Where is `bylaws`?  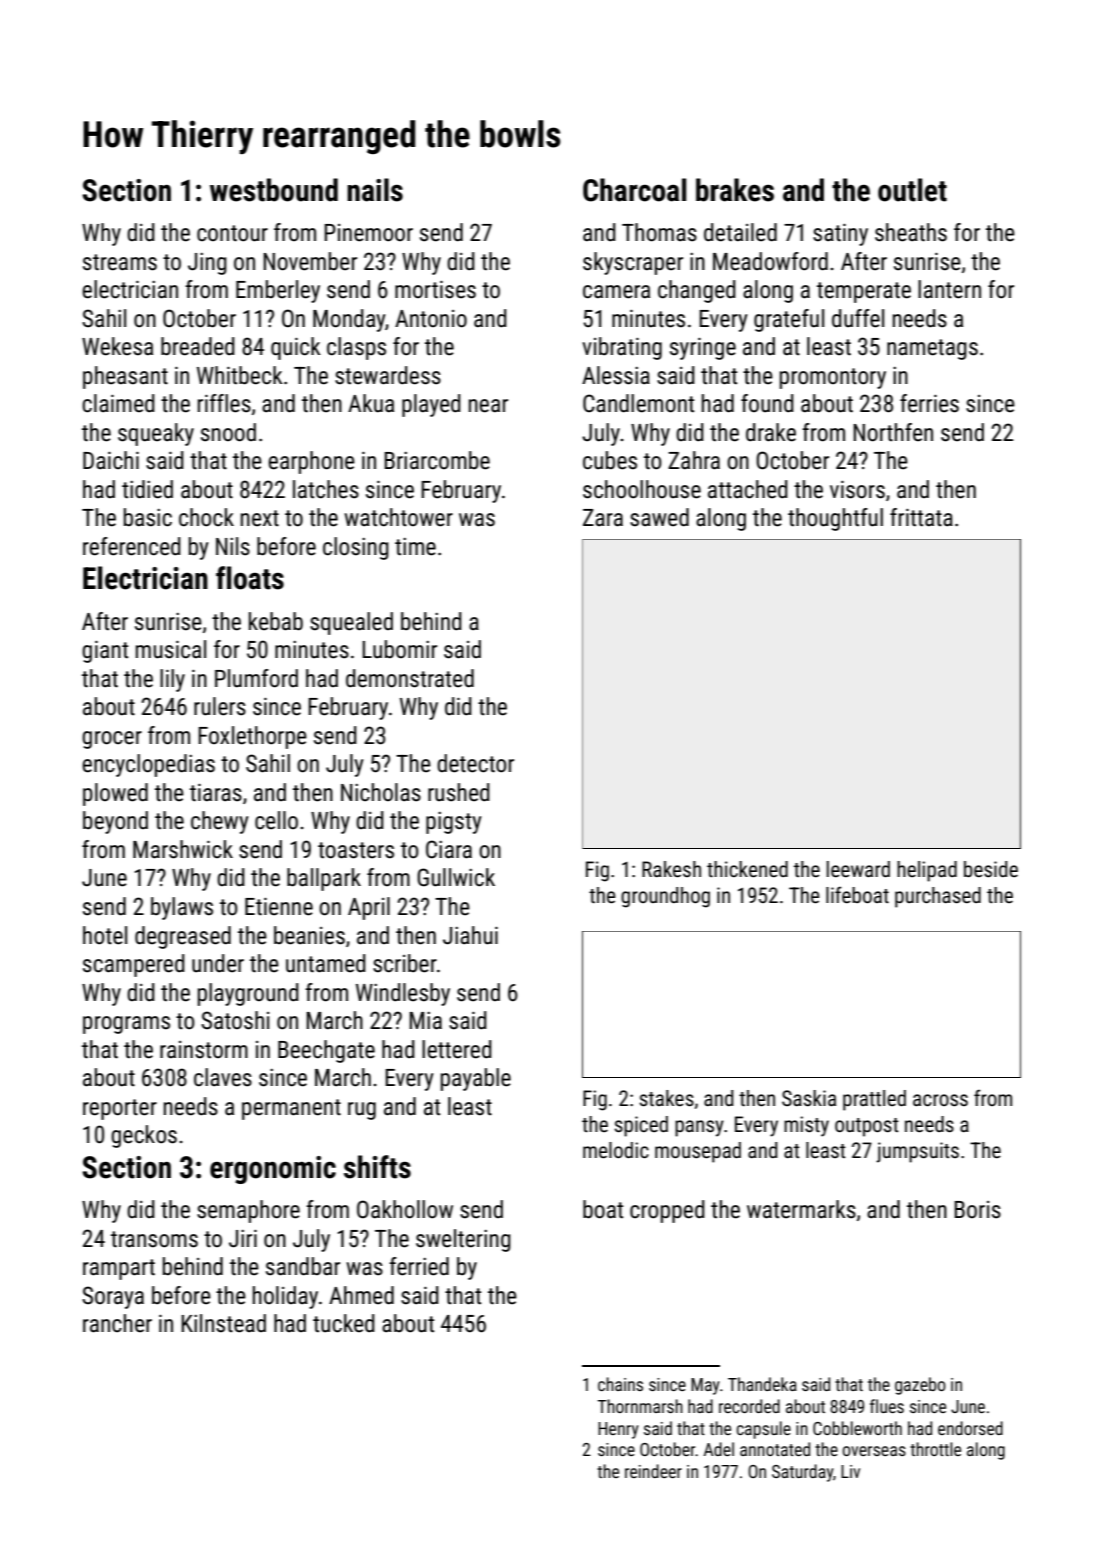 bylaws is located at coordinates (182, 908).
